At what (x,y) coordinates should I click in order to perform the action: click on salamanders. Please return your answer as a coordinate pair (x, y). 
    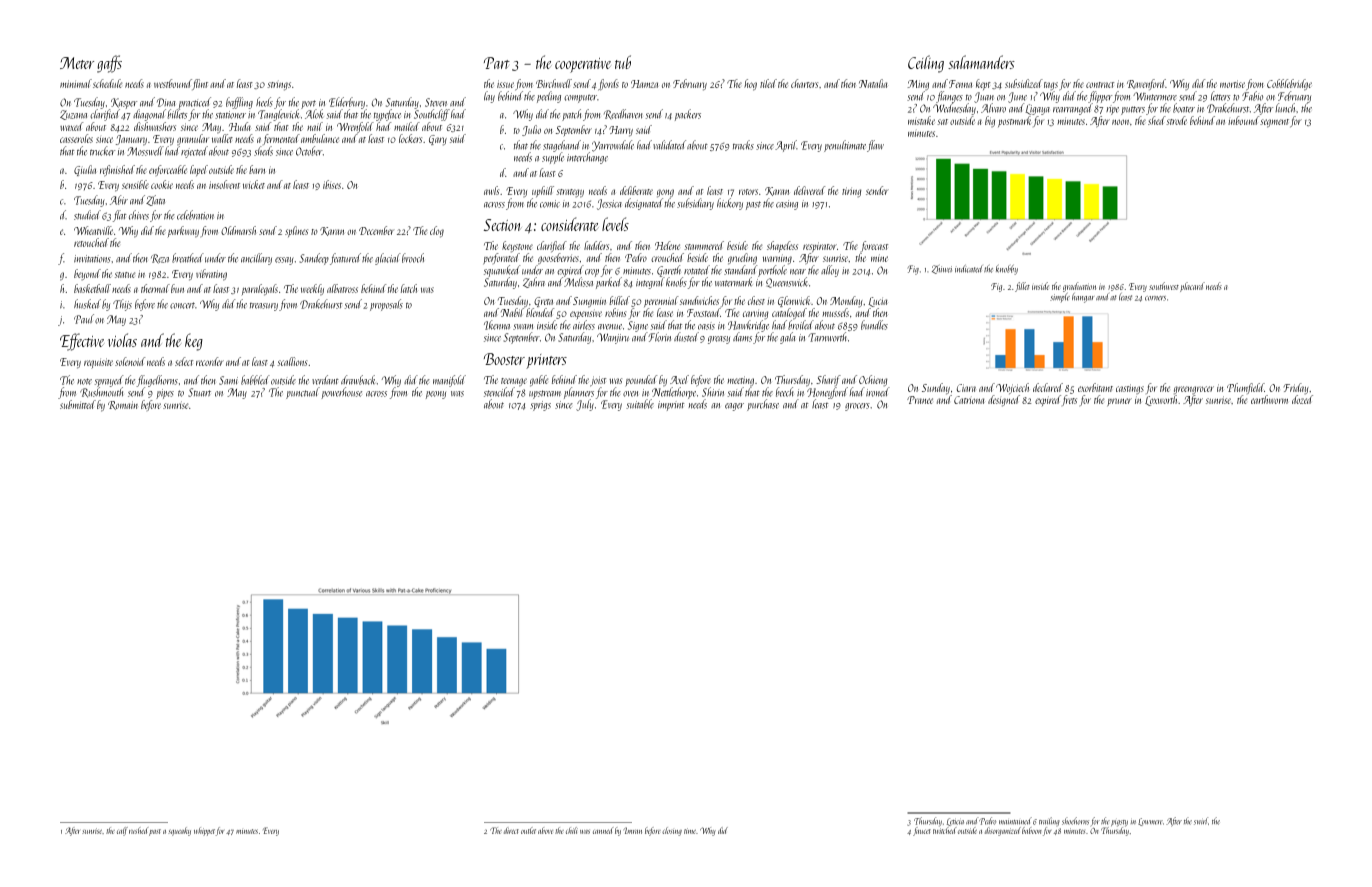
    Looking at the image, I should click on (981, 62).
